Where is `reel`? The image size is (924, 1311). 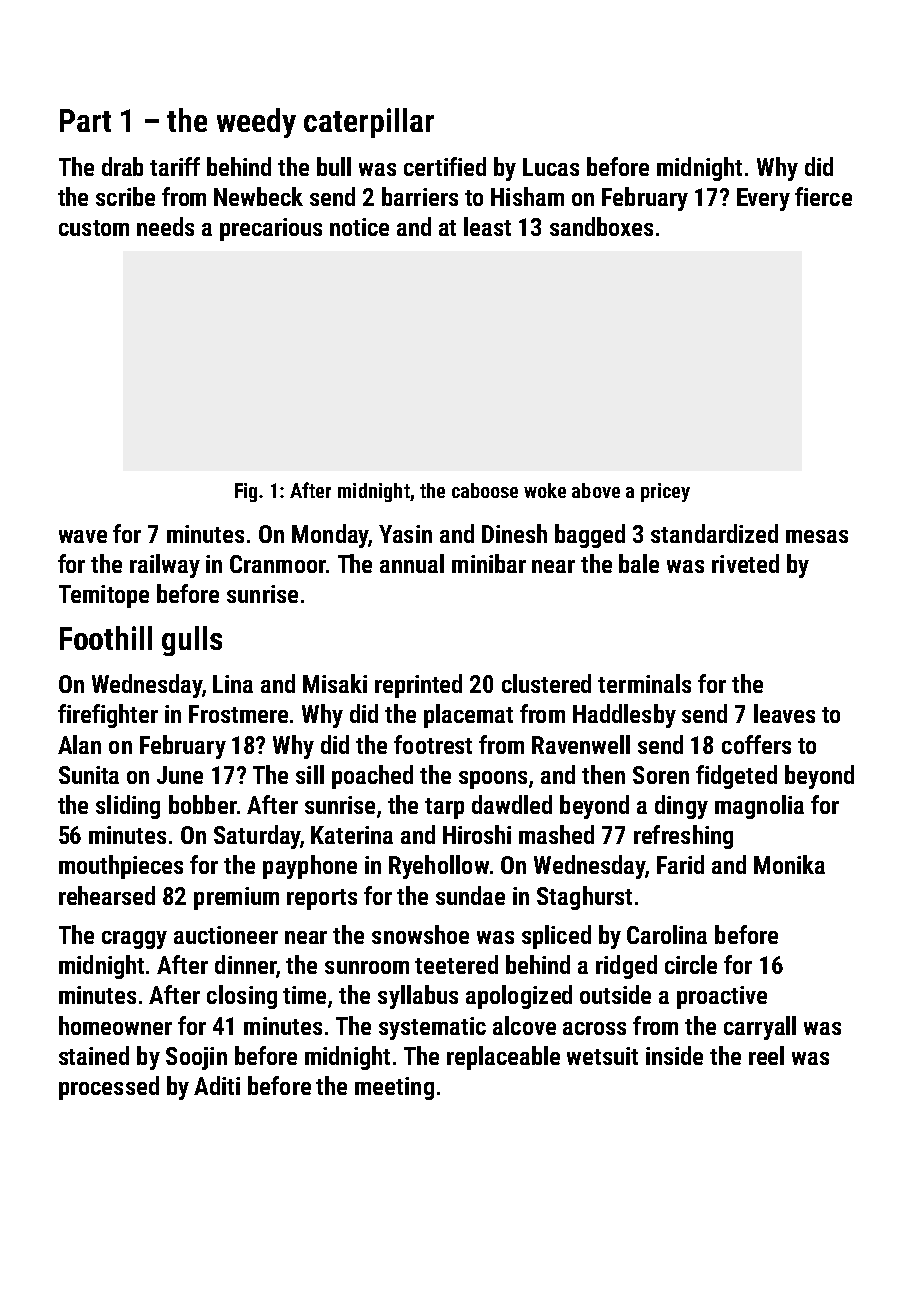 reel is located at coordinates (766, 1055).
